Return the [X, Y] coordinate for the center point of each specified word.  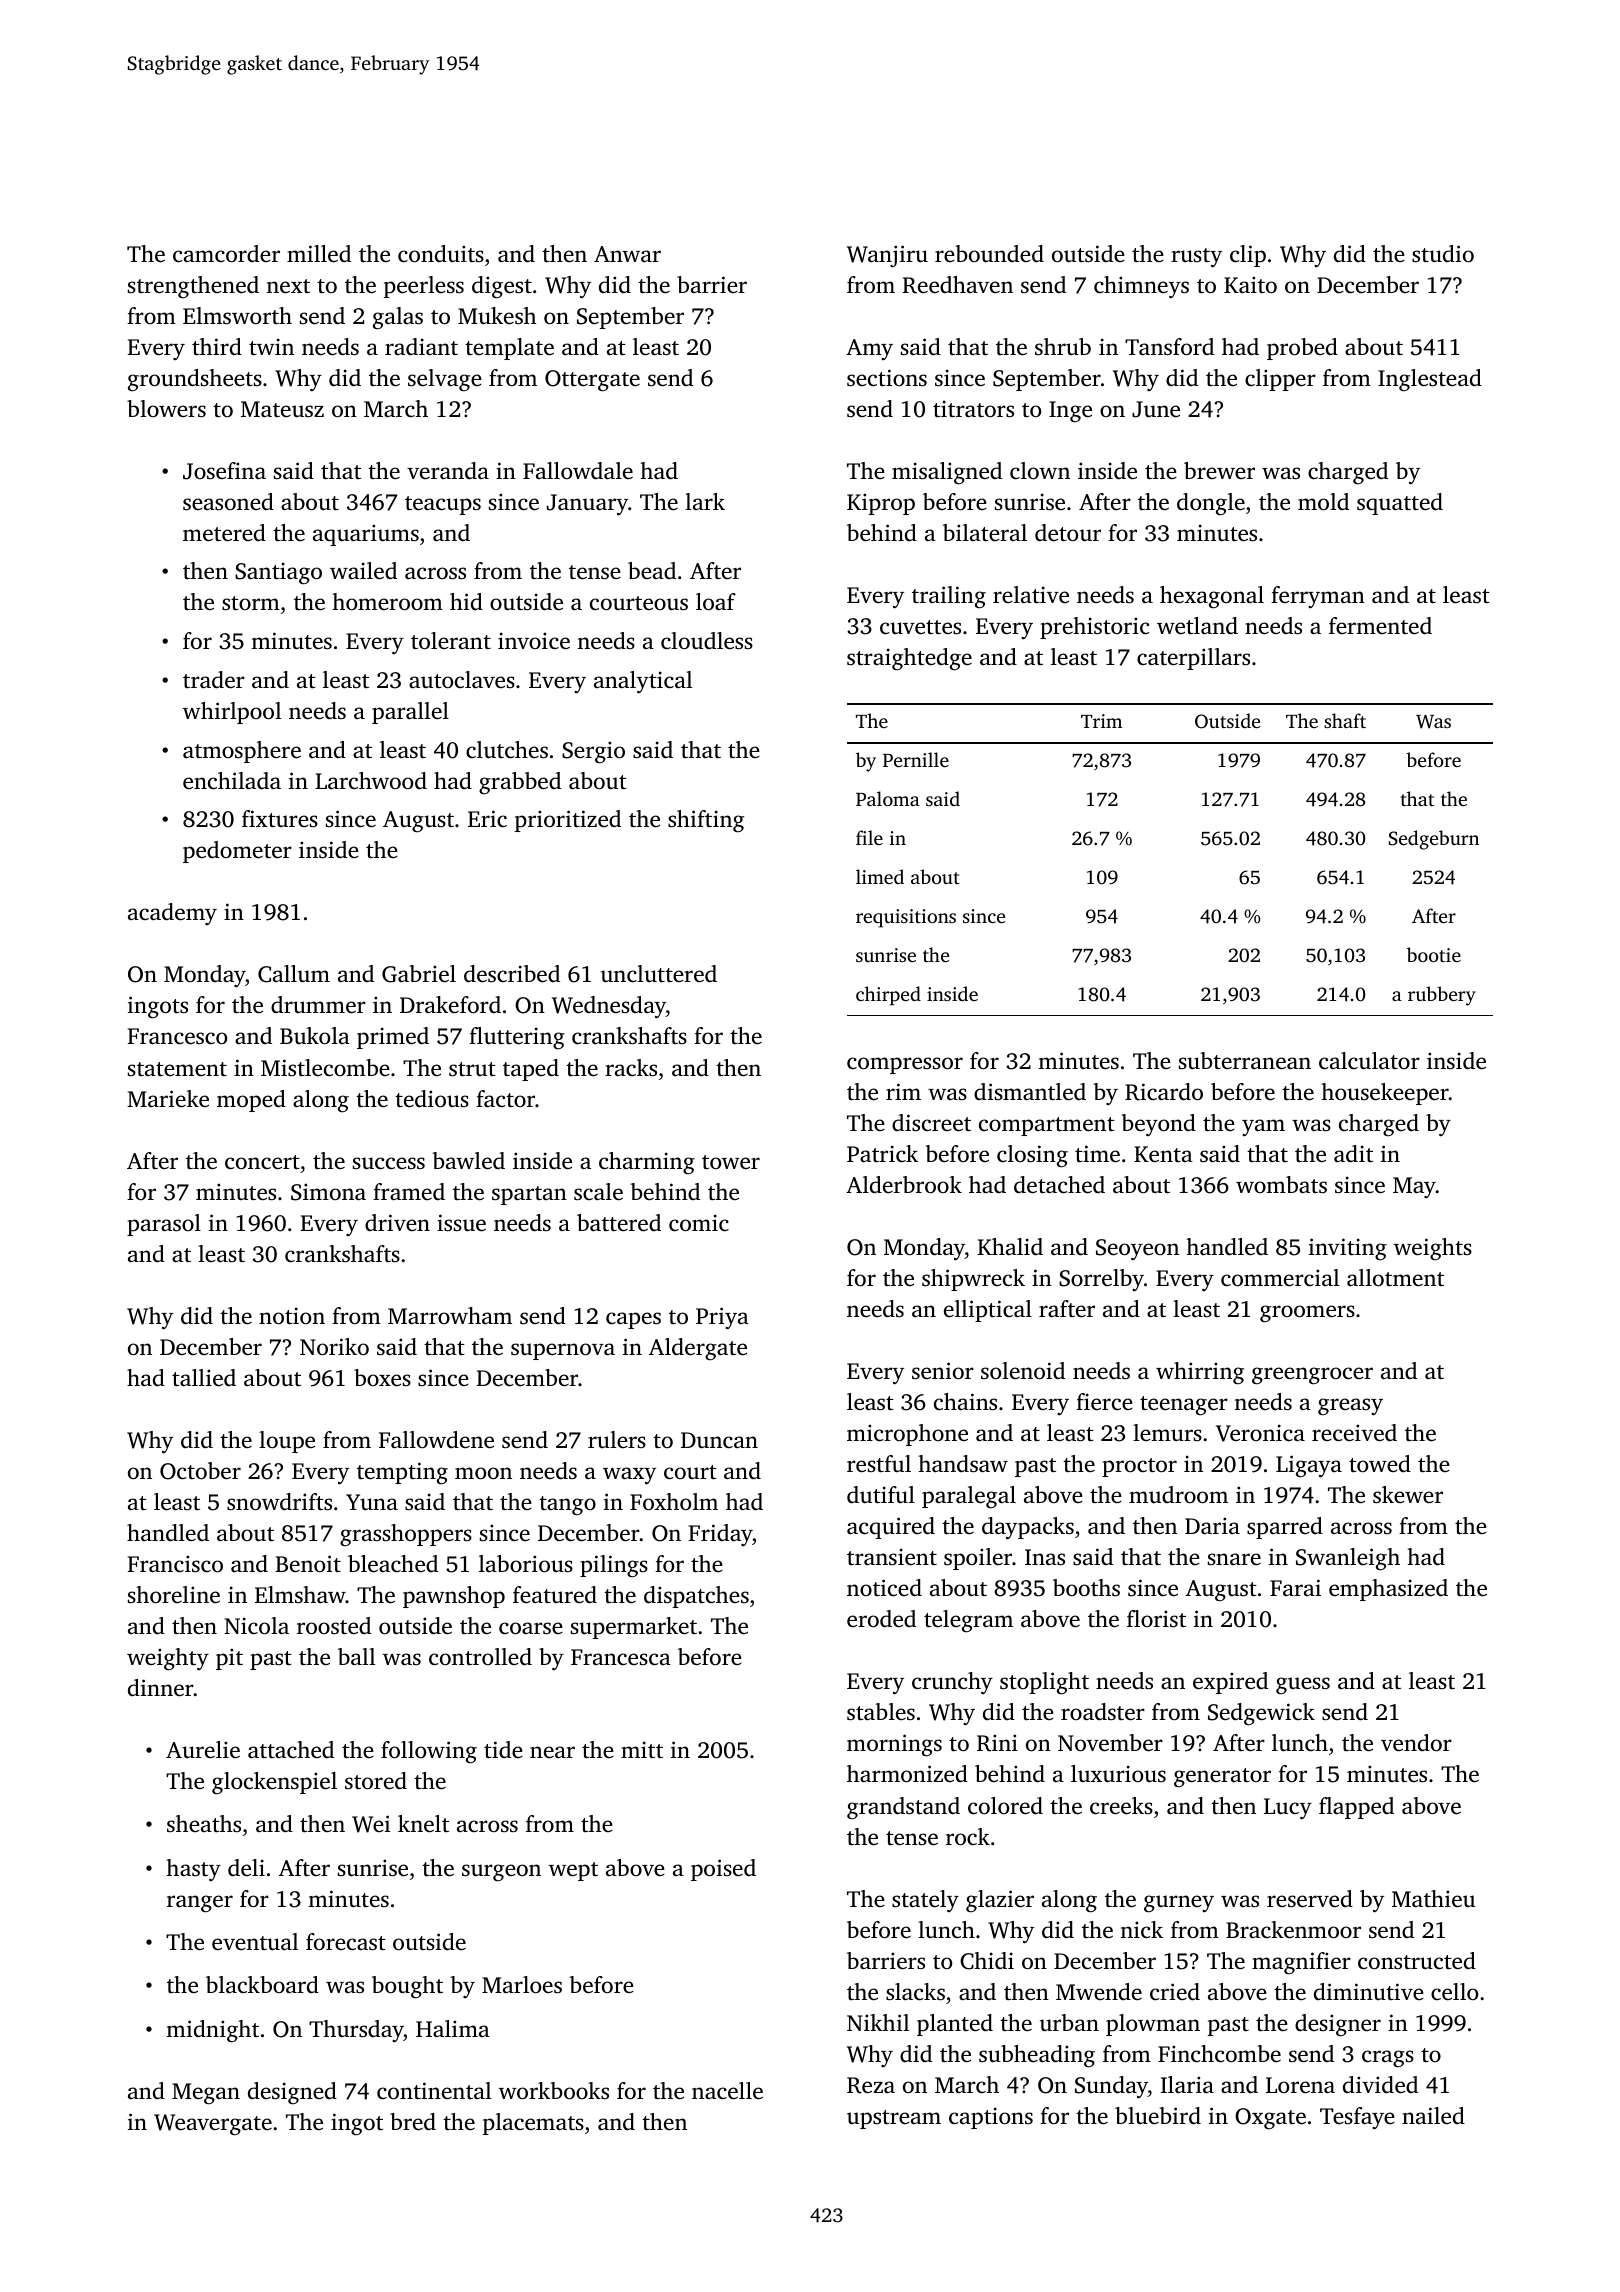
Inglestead [1430, 380]
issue [461, 1223]
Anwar [627, 254]
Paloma [888, 798]
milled [319, 254]
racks [631, 1067]
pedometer [237, 852]
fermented [1380, 626]
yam [1263, 1127]
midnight [212, 2031]
